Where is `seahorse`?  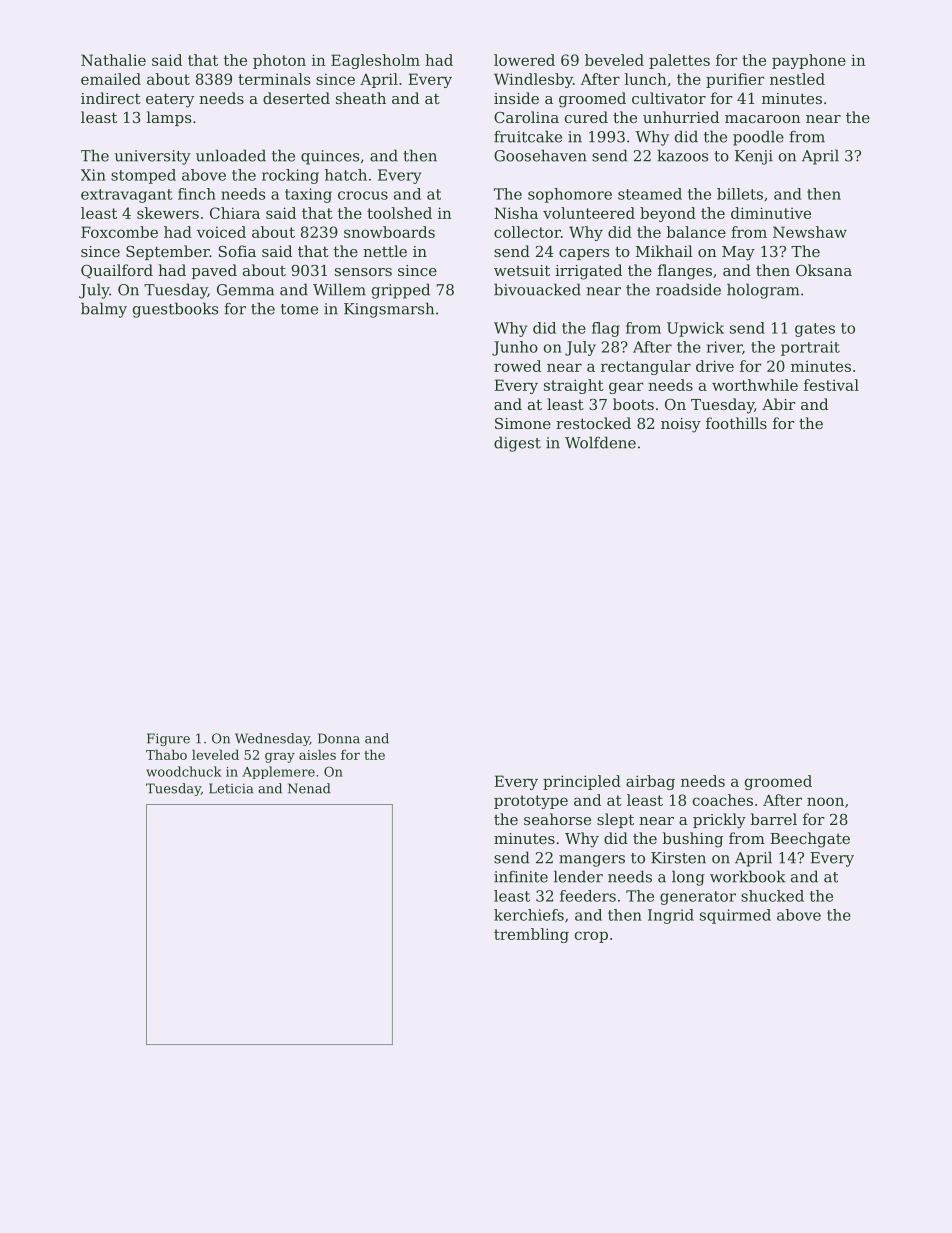
seahorse is located at coordinates (557, 819).
